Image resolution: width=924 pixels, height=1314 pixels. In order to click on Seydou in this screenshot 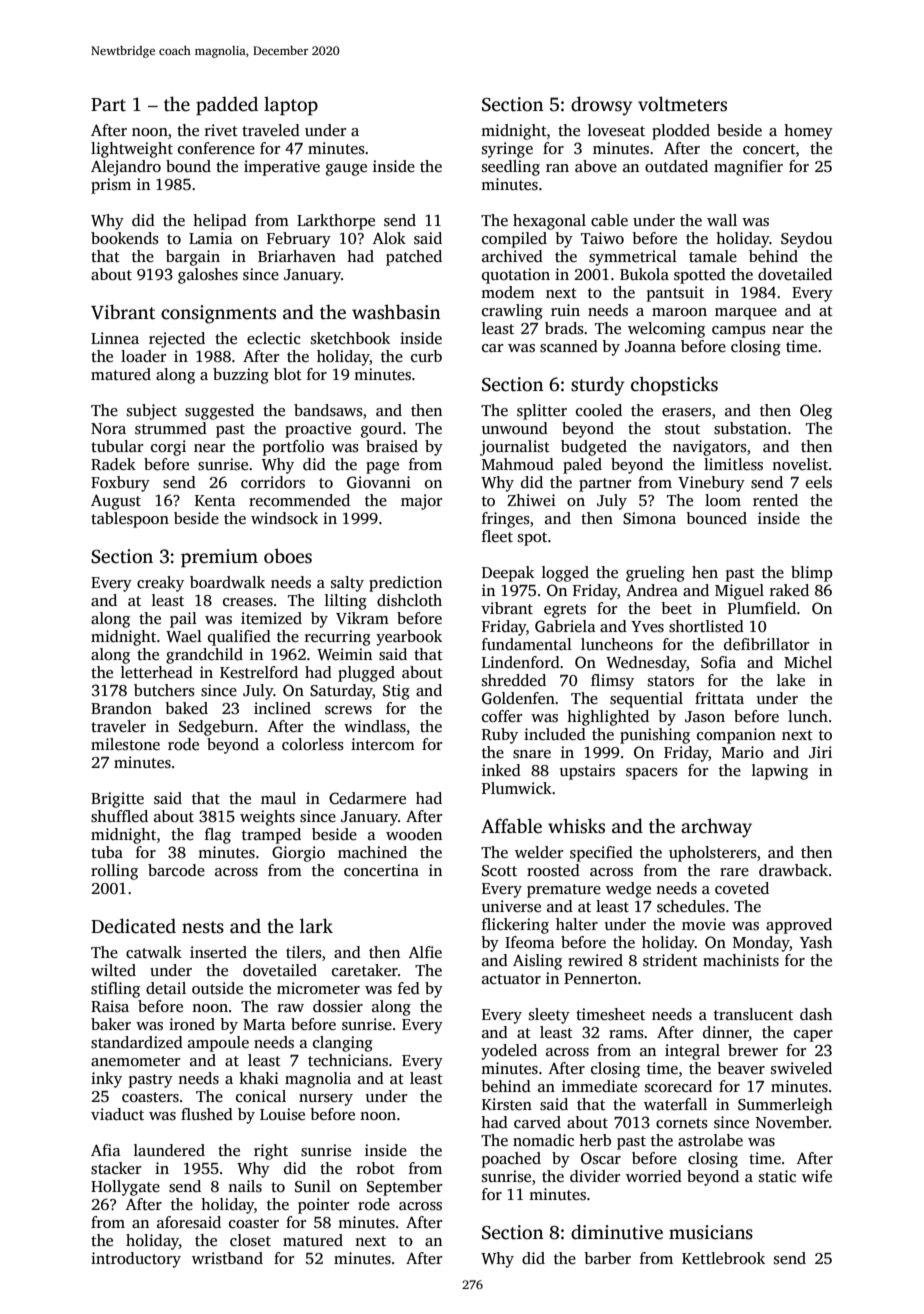, I will do `click(806, 240)`.
